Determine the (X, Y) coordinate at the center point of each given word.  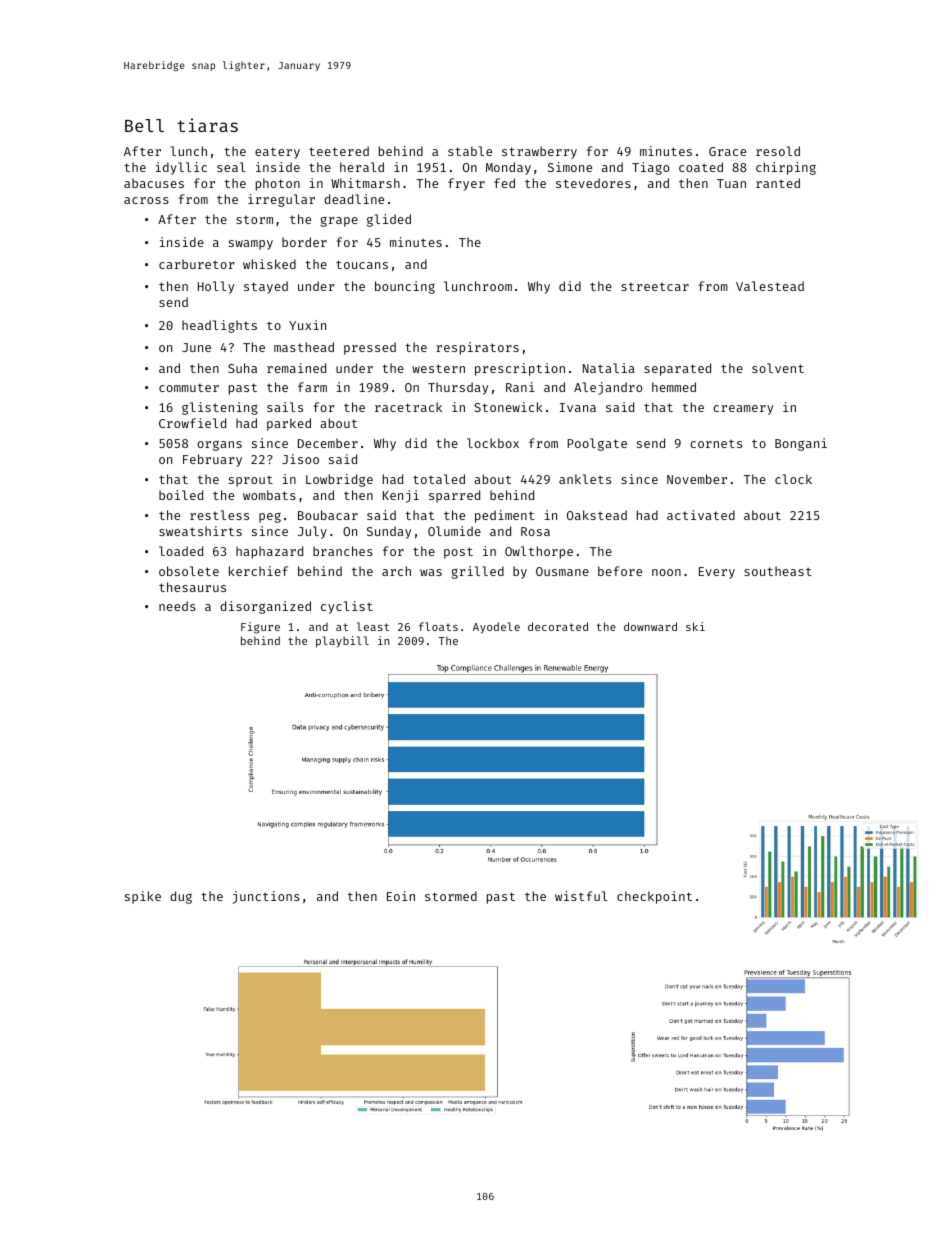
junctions (266, 897)
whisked (269, 264)
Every (717, 573)
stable (470, 151)
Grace (727, 151)
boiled (181, 495)
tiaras (207, 125)
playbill (342, 642)
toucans (362, 264)
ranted (778, 183)
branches (343, 551)
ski (695, 626)
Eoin (401, 896)
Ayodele (496, 628)
